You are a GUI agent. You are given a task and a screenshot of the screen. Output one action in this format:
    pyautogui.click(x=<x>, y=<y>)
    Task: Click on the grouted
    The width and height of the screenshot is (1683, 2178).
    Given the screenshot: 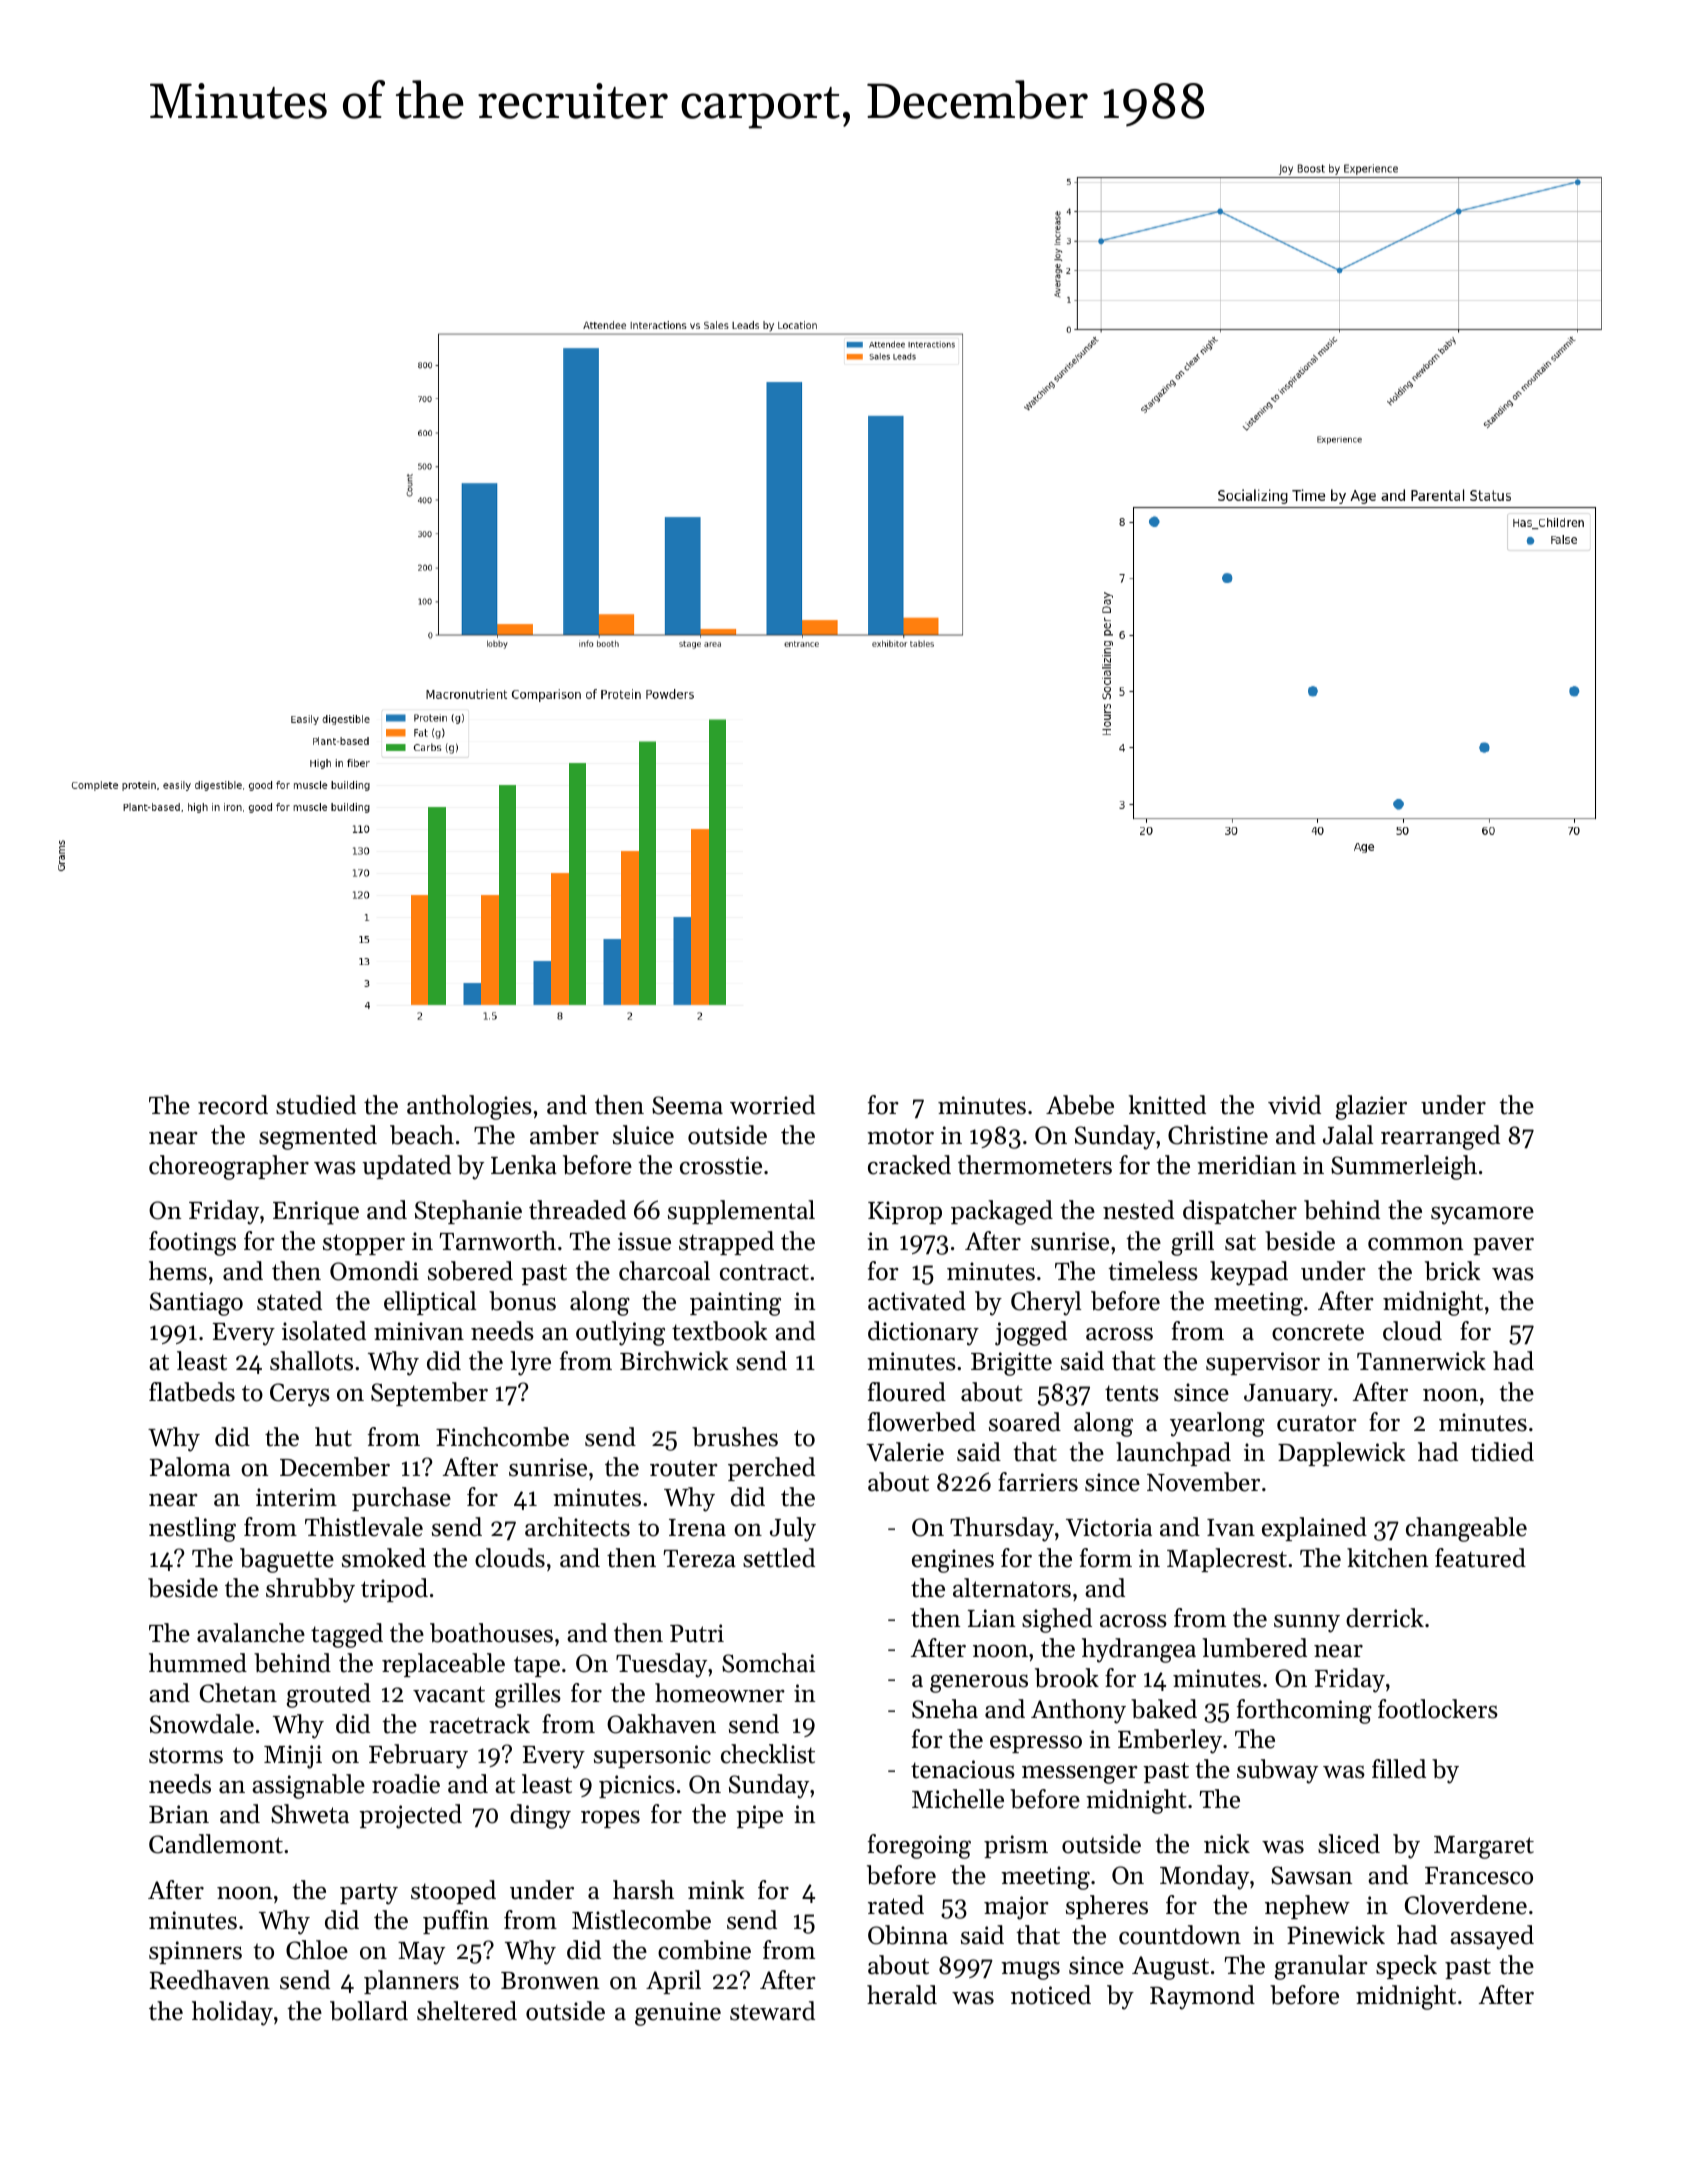 What is the action you would take?
    pyautogui.click(x=329, y=1695)
